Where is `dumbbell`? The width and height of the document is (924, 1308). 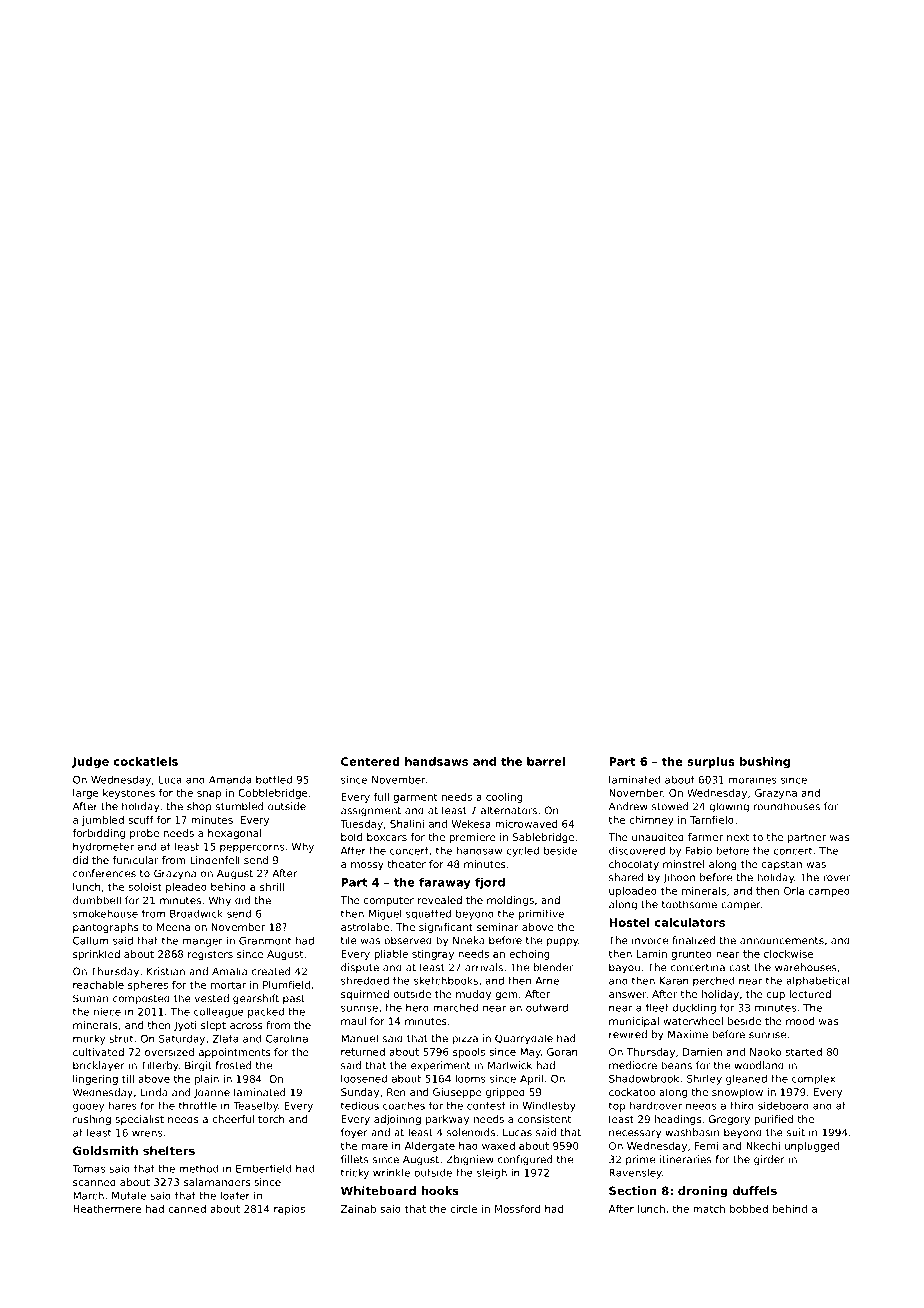 dumbbell is located at coordinates (97, 900).
